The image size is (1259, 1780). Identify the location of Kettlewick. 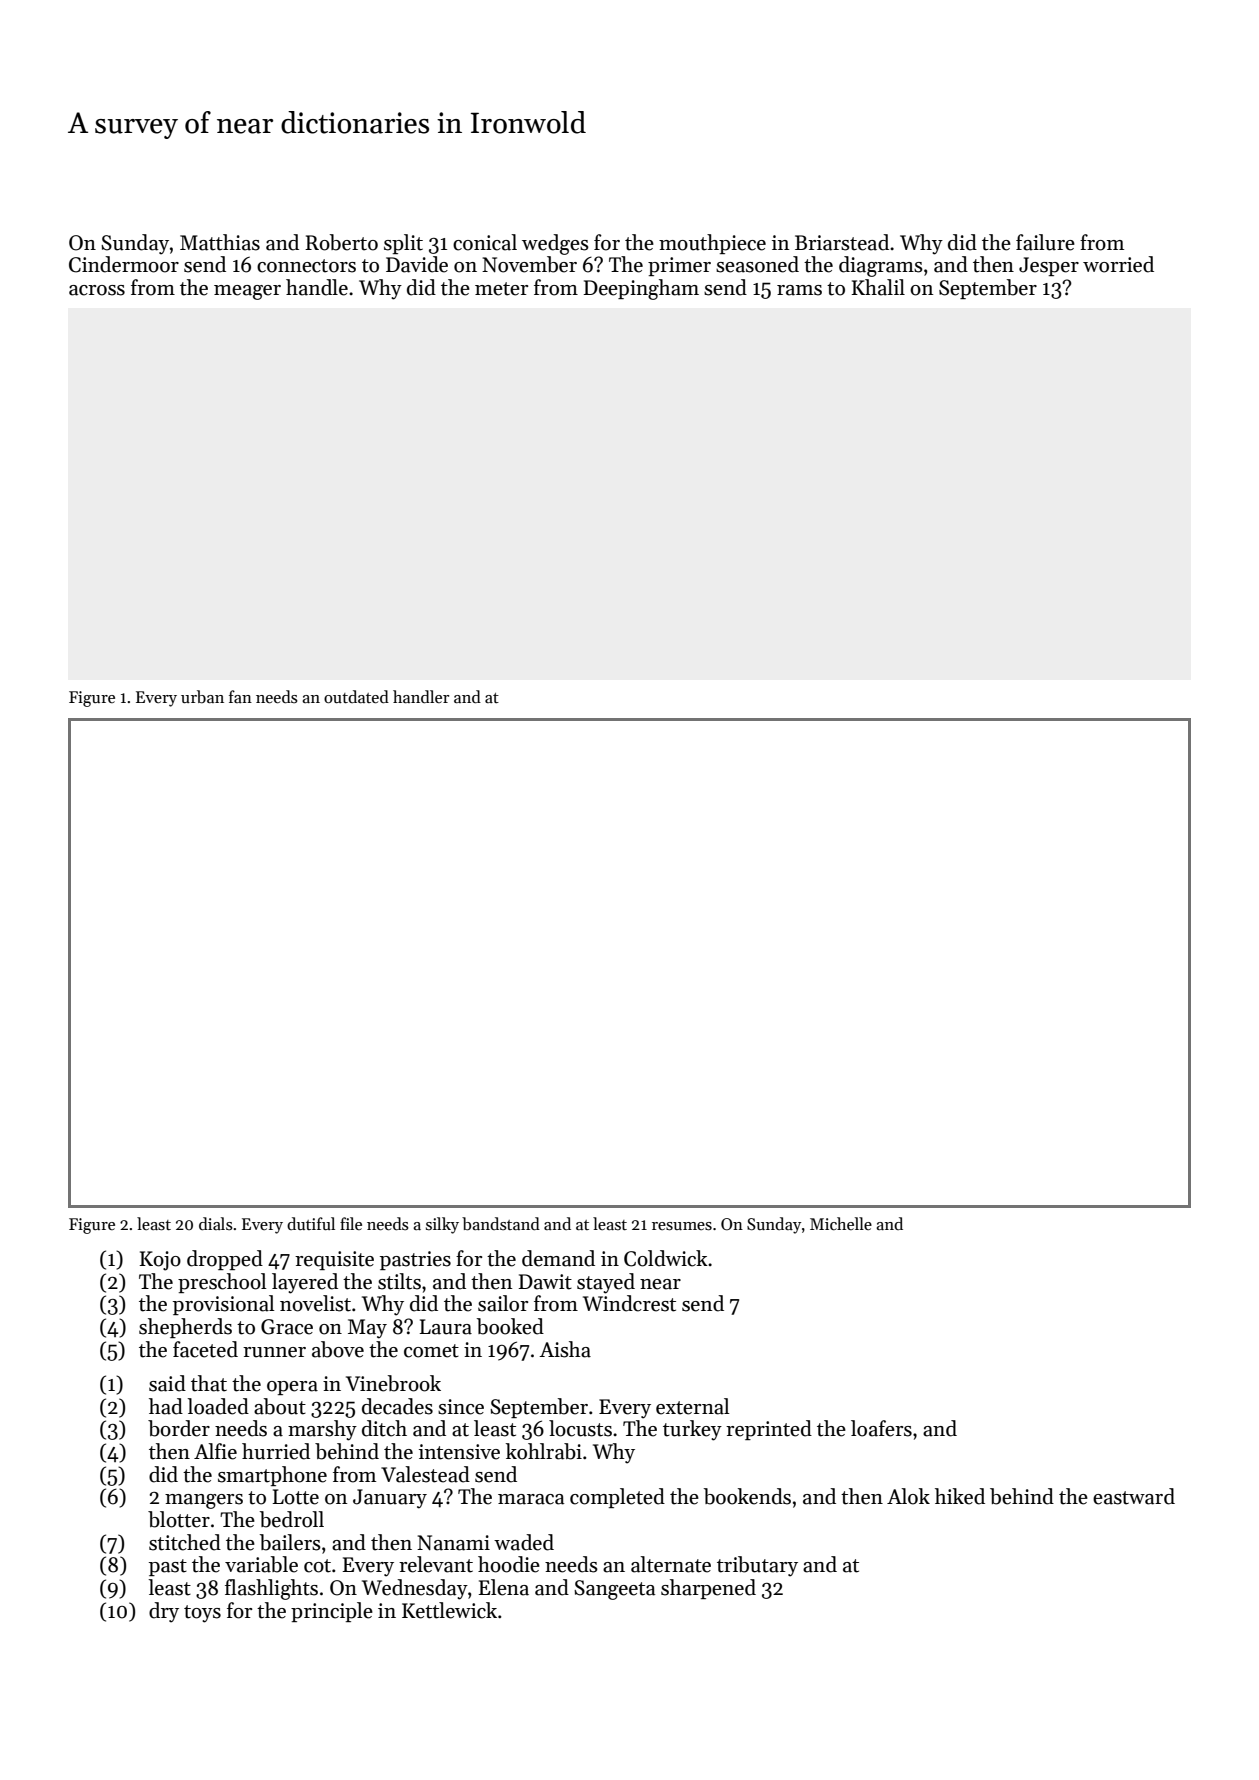
(449, 1610).
